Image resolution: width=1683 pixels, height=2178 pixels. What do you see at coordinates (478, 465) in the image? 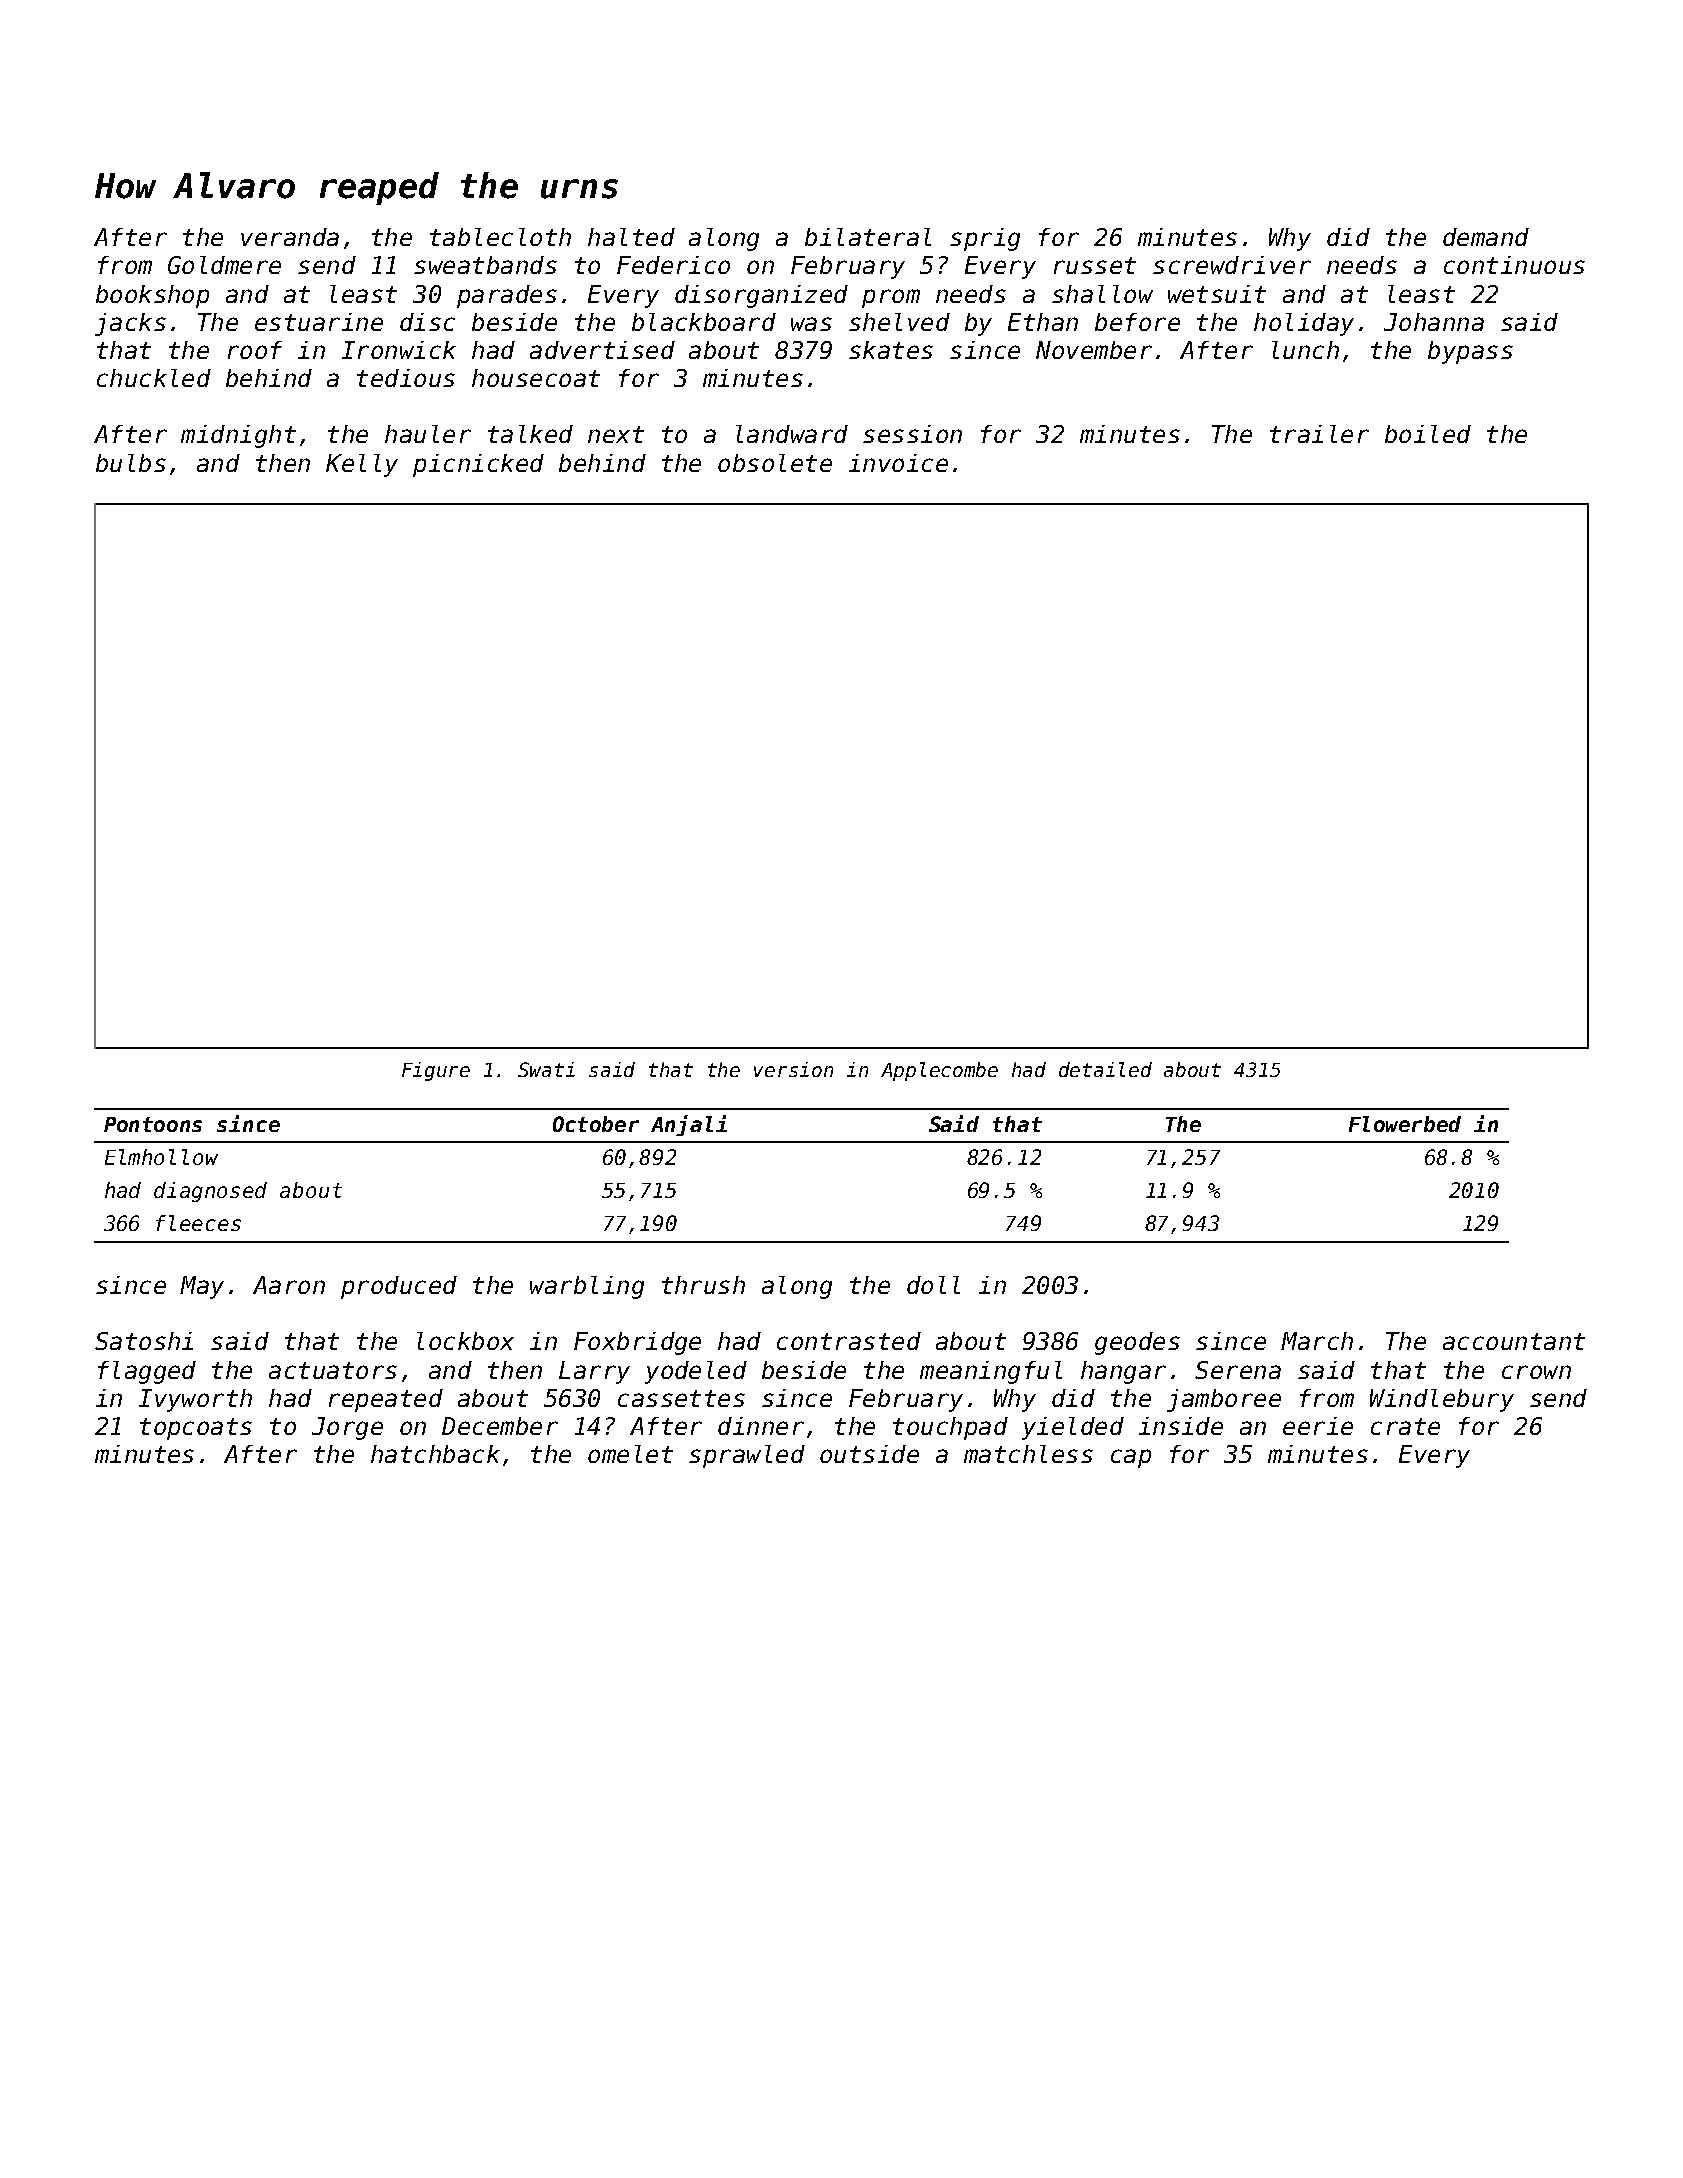
I see `picnicked` at bounding box center [478, 465].
